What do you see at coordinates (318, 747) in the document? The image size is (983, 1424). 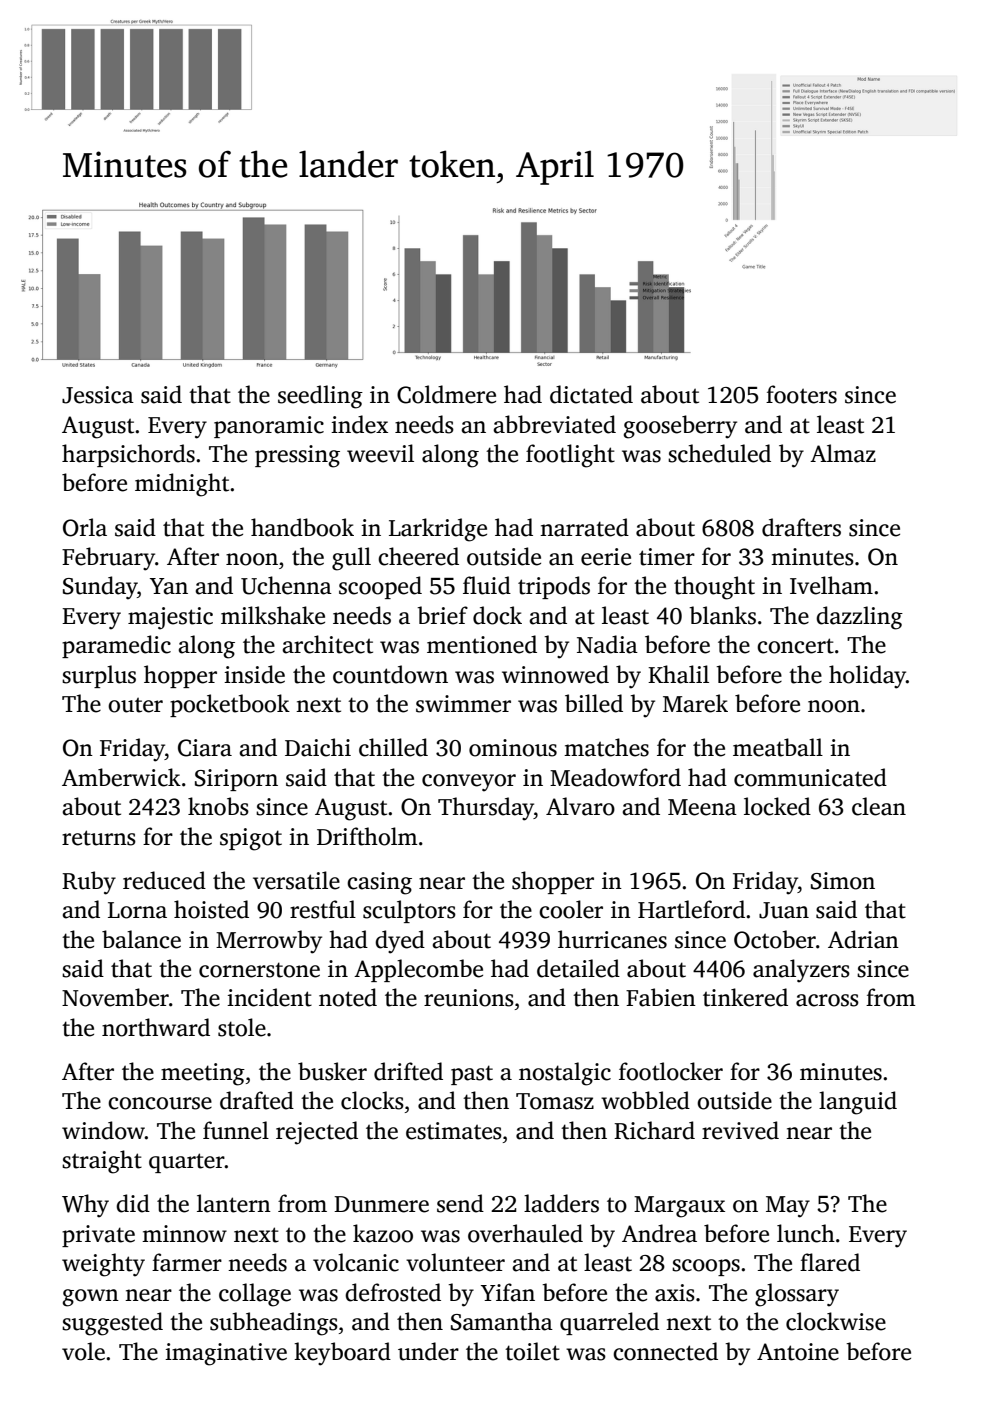 I see `Daichi` at bounding box center [318, 747].
